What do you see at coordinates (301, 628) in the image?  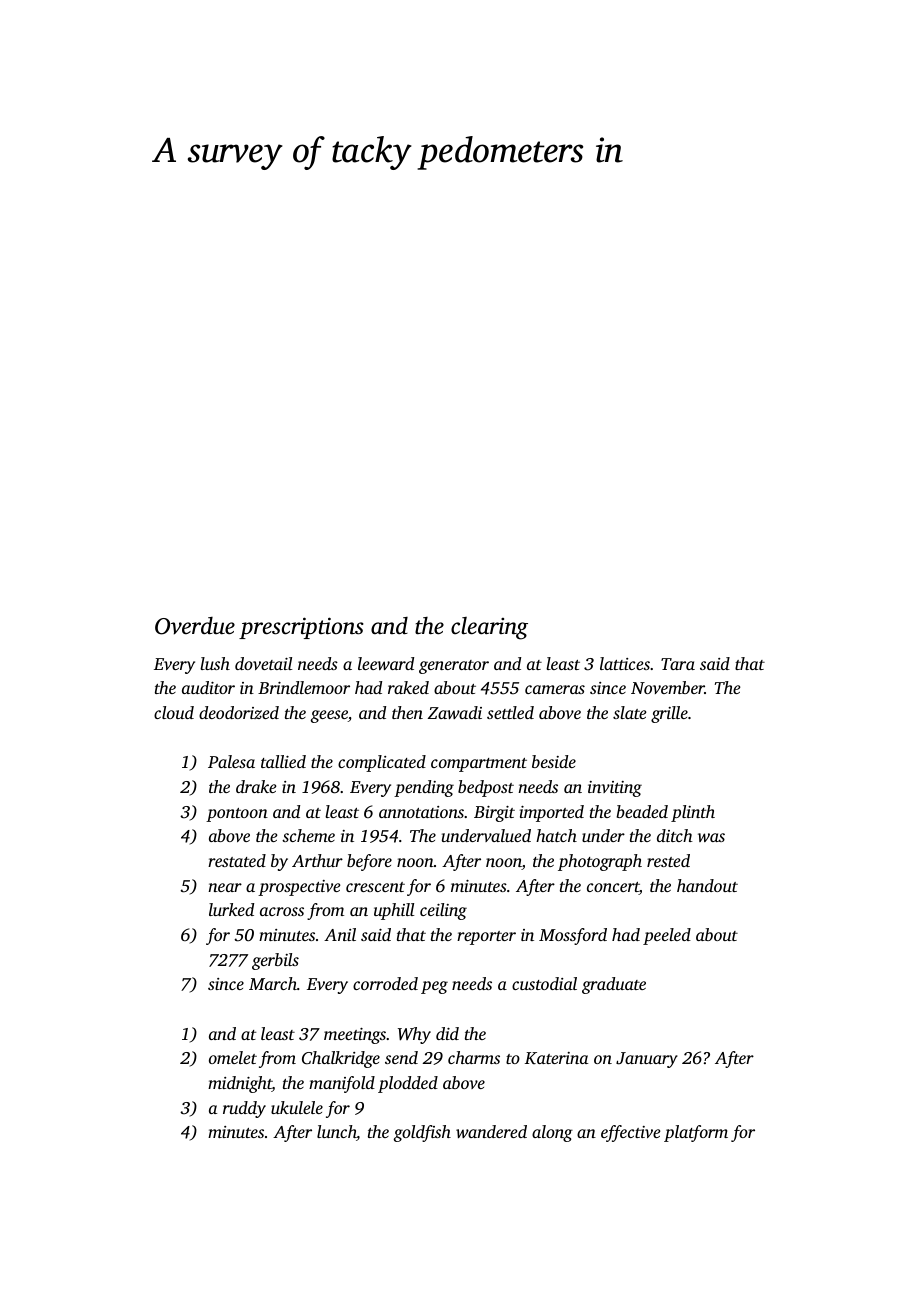 I see `prescriptions` at bounding box center [301, 628].
